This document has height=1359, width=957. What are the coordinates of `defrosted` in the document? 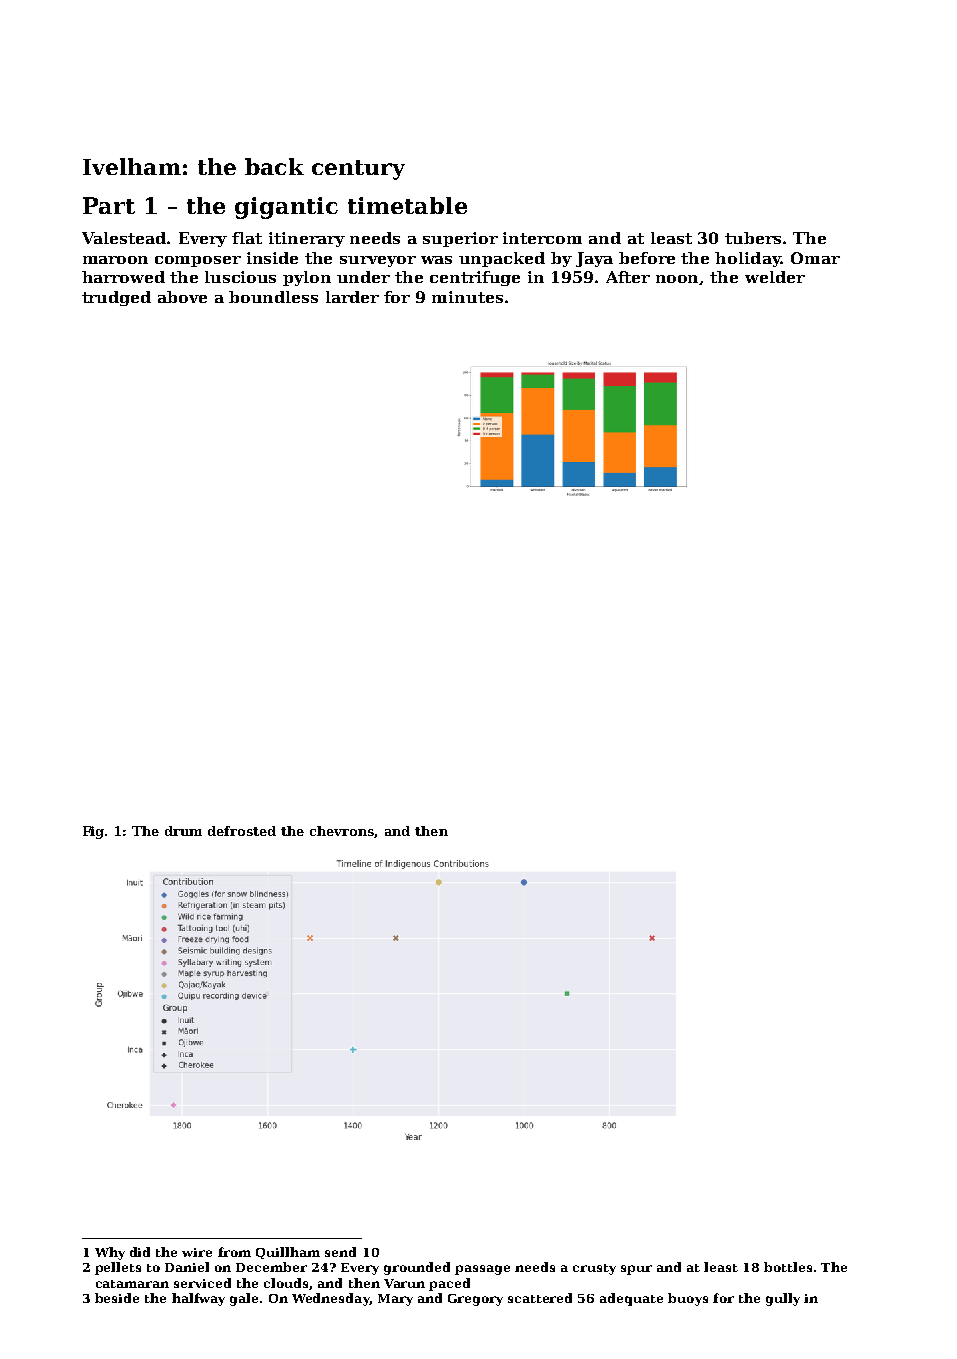 It's located at (242, 831).
